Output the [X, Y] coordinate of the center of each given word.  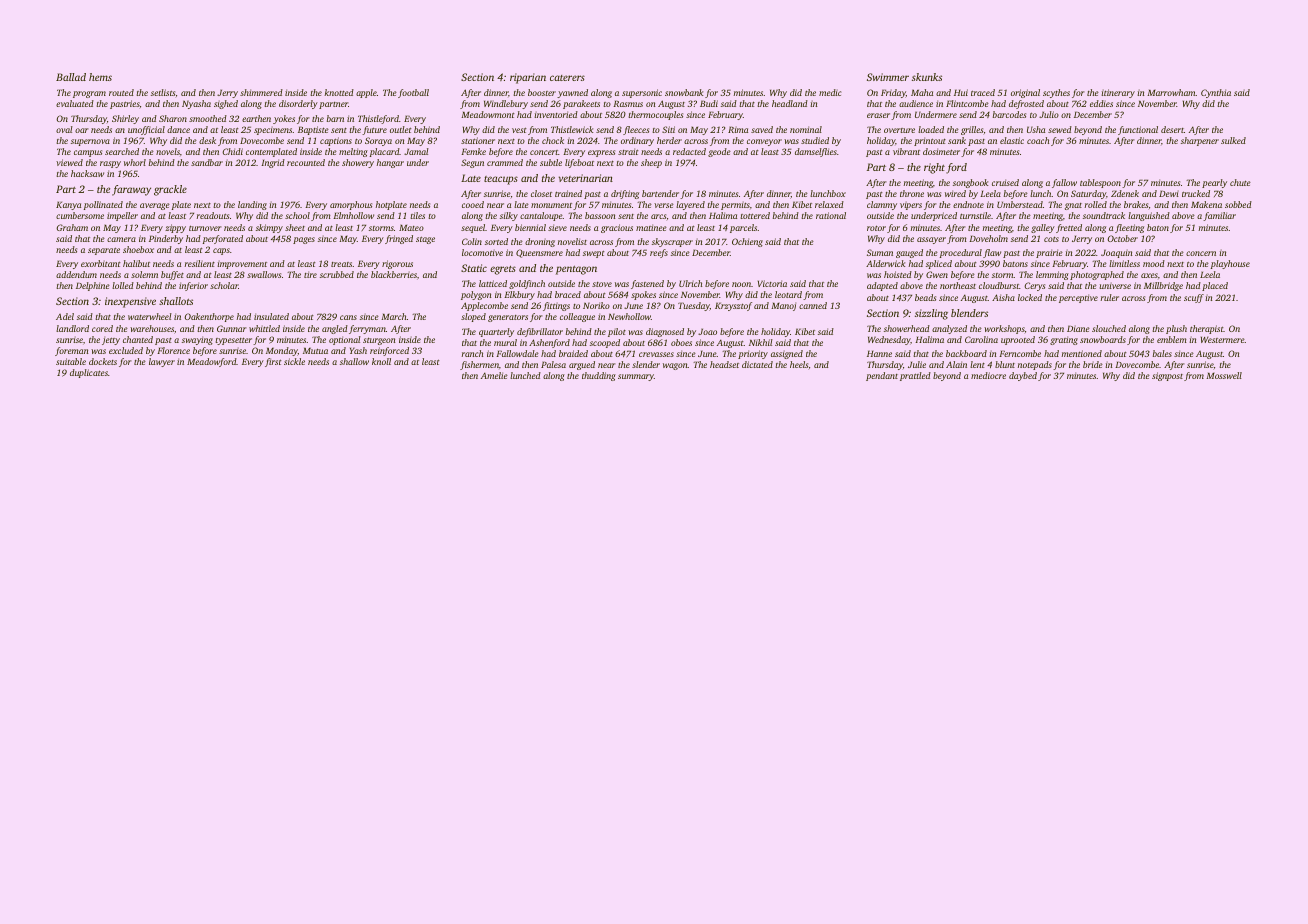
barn [335, 118]
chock [553, 140]
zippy [175, 228]
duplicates [89, 373]
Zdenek [1125, 193]
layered [690, 205]
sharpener [1200, 141]
